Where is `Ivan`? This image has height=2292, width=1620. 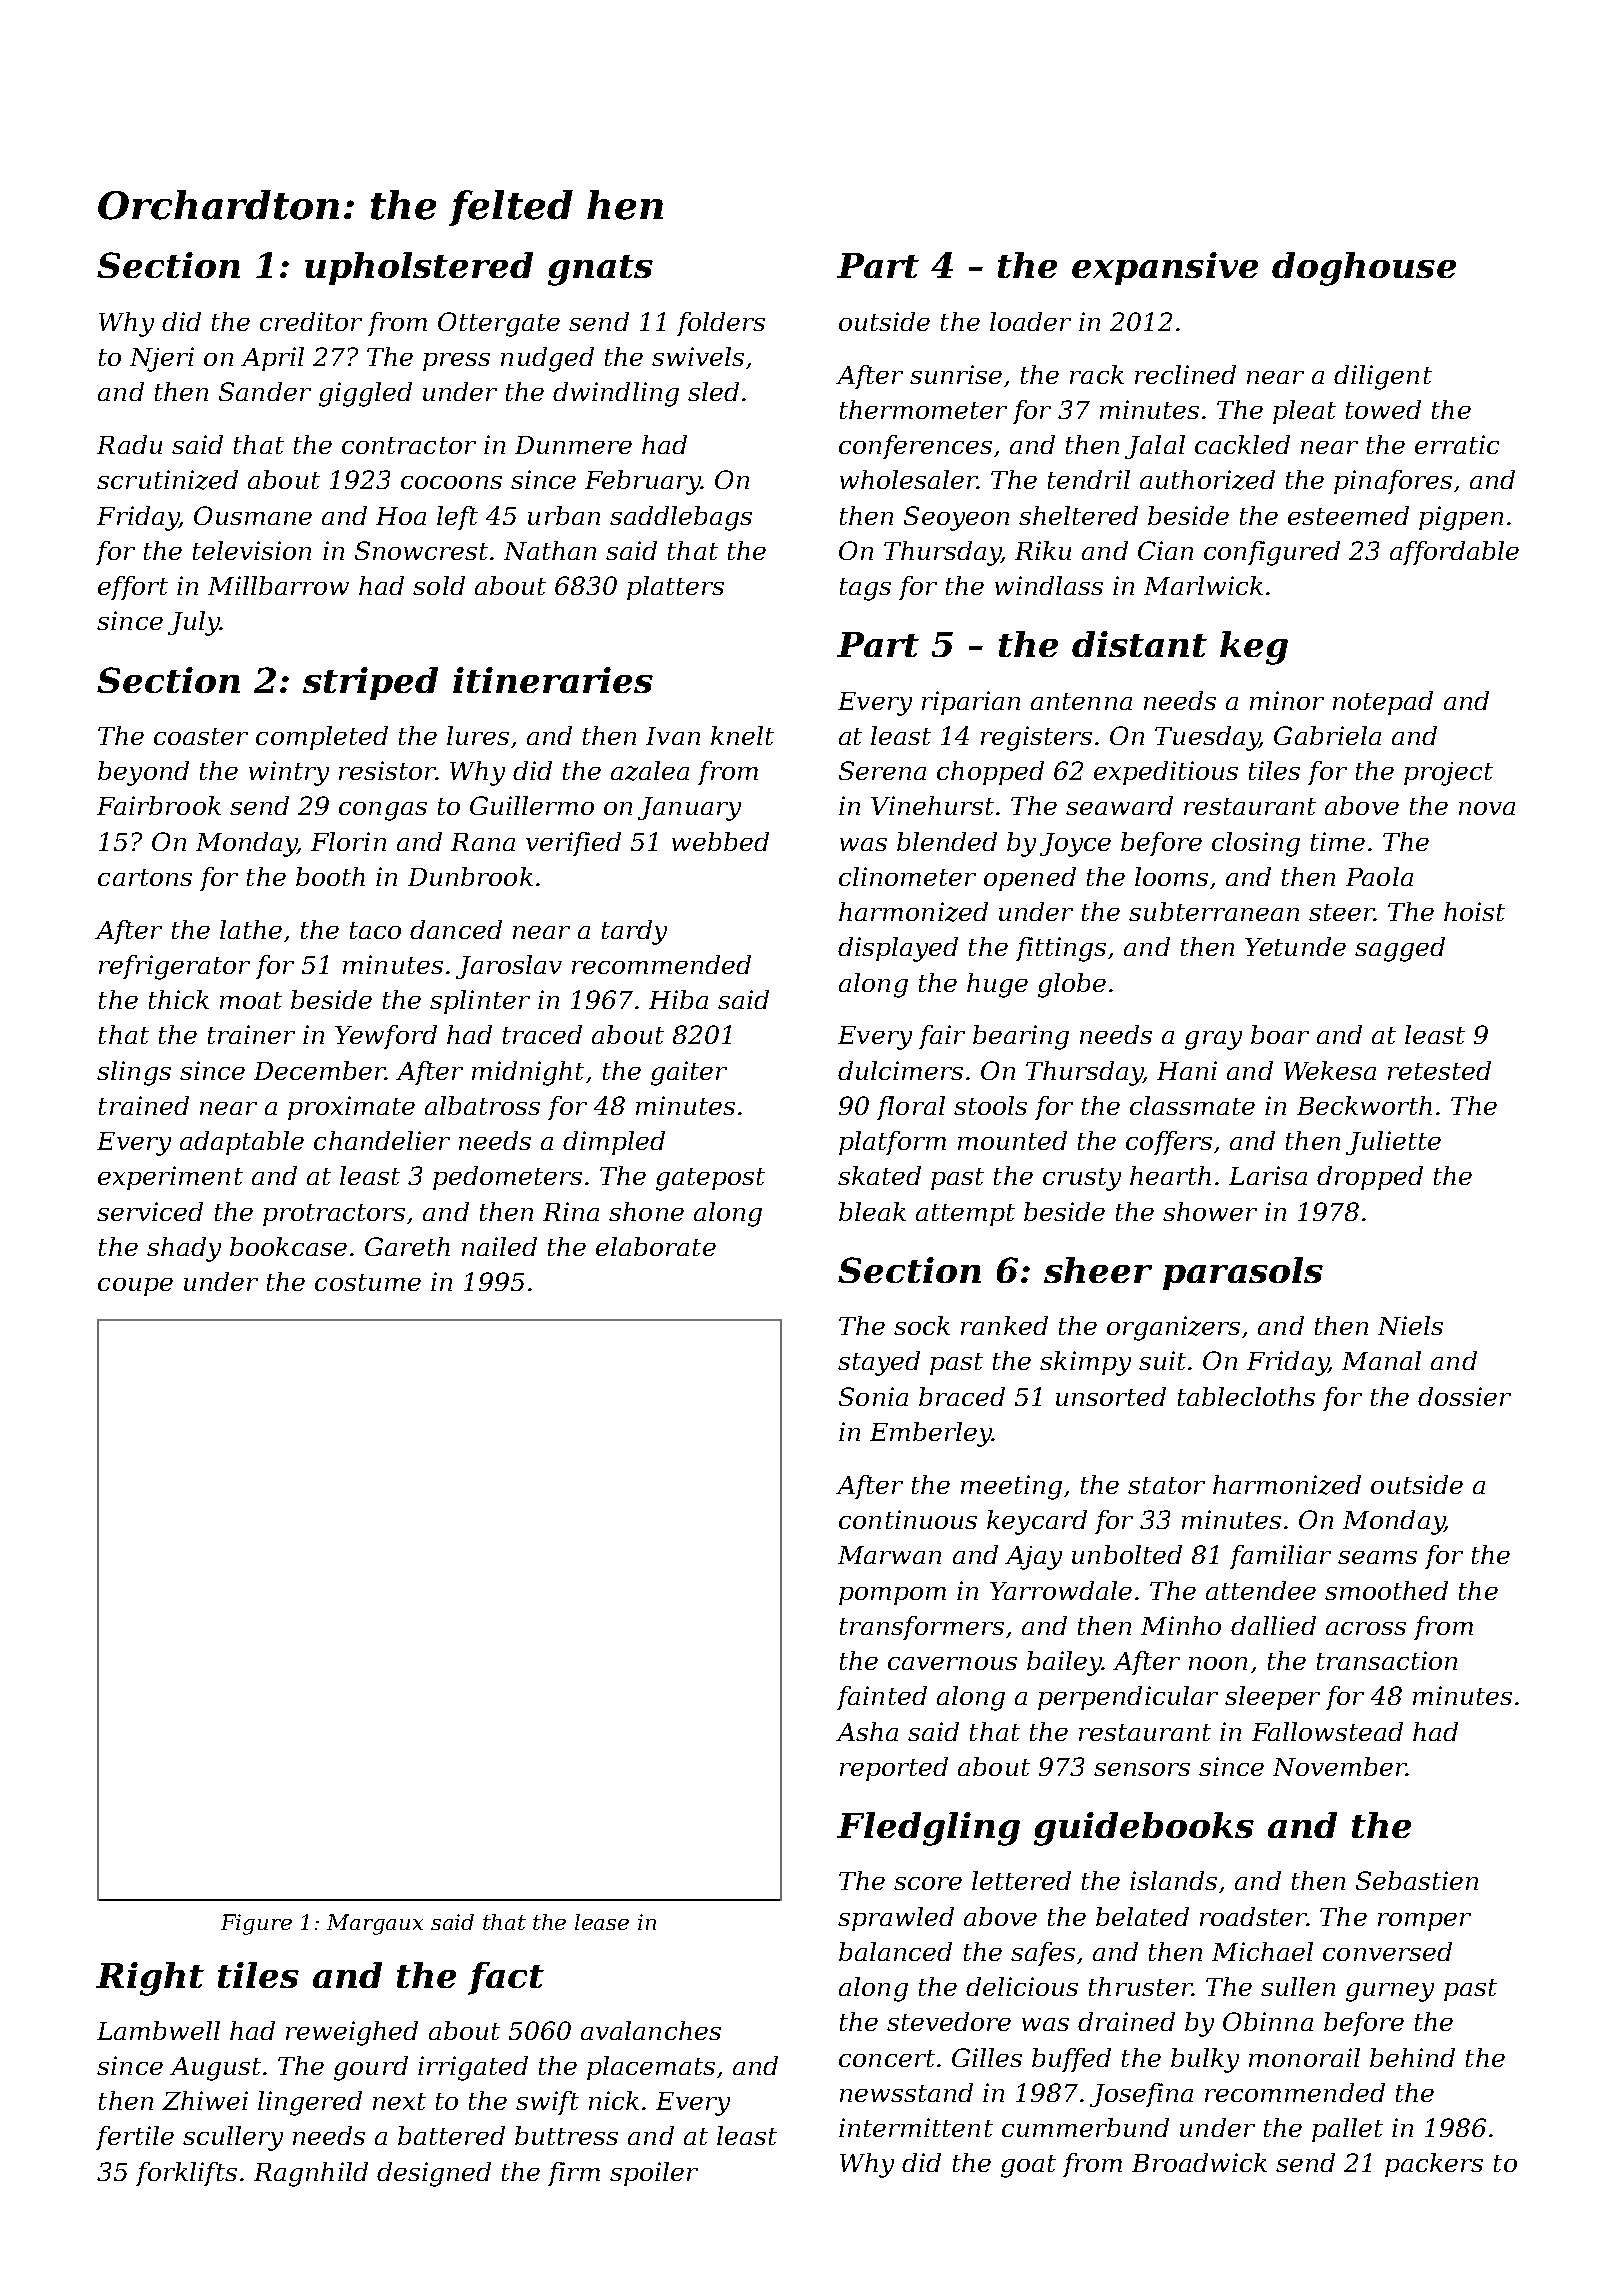 Ivan is located at coordinates (673, 736).
